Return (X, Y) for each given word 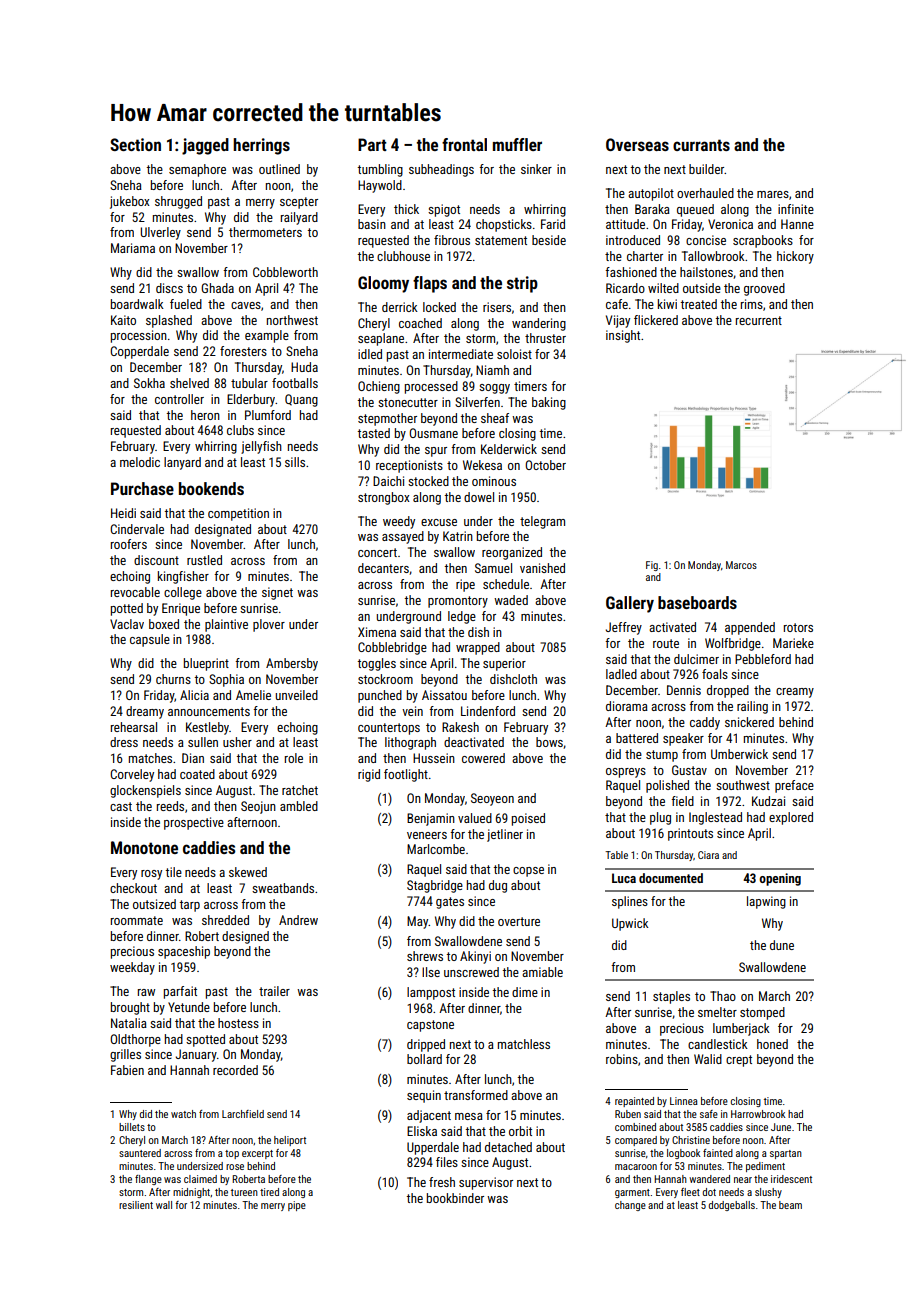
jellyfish (261, 447)
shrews (425, 956)
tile (173, 872)
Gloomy (383, 284)
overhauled (705, 193)
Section (135, 144)
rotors (798, 627)
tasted (373, 433)
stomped (762, 1013)
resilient (136, 1205)
